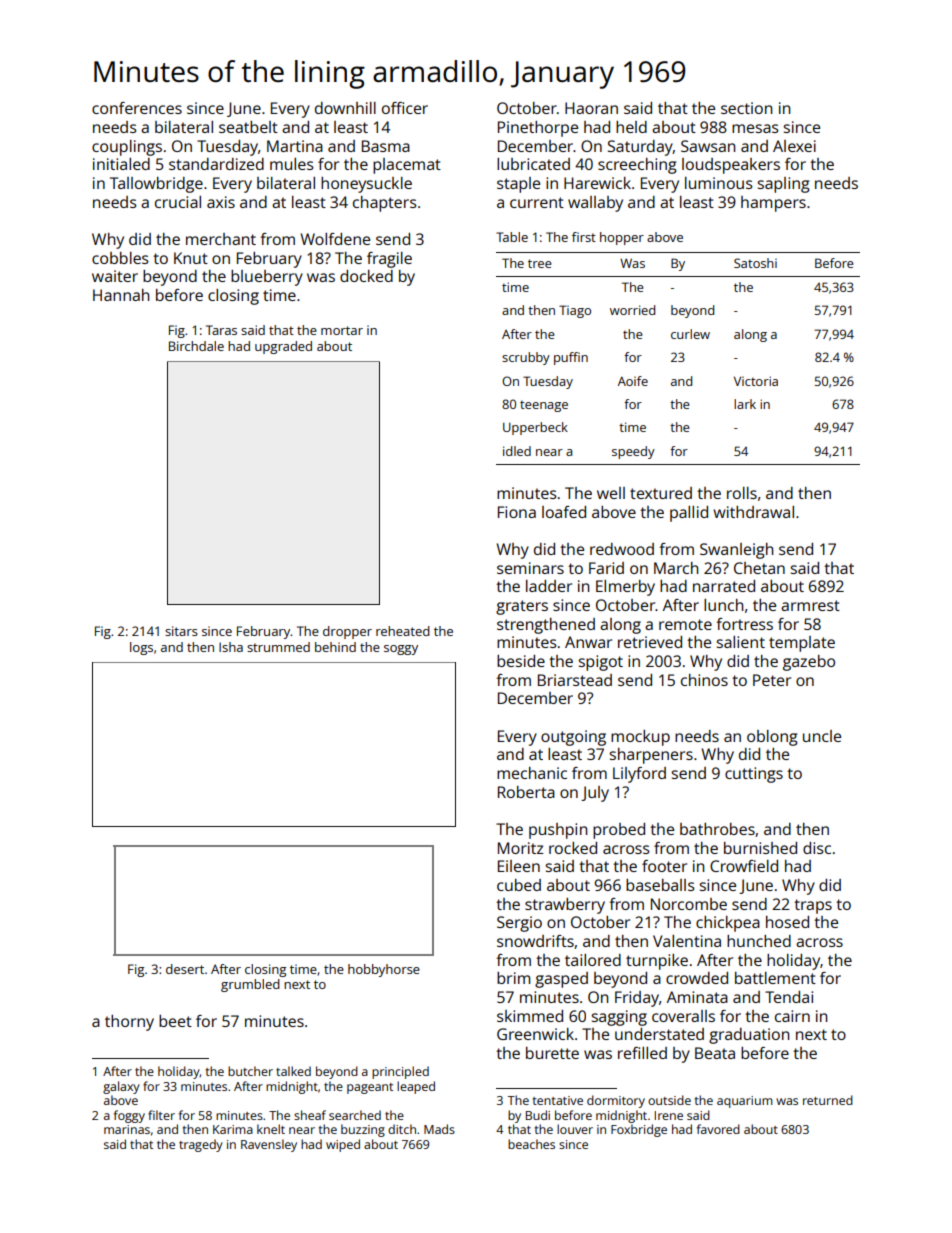 The height and width of the image is (1233, 952). What do you see at coordinates (121, 295) in the image?
I see `Hannah` at bounding box center [121, 295].
